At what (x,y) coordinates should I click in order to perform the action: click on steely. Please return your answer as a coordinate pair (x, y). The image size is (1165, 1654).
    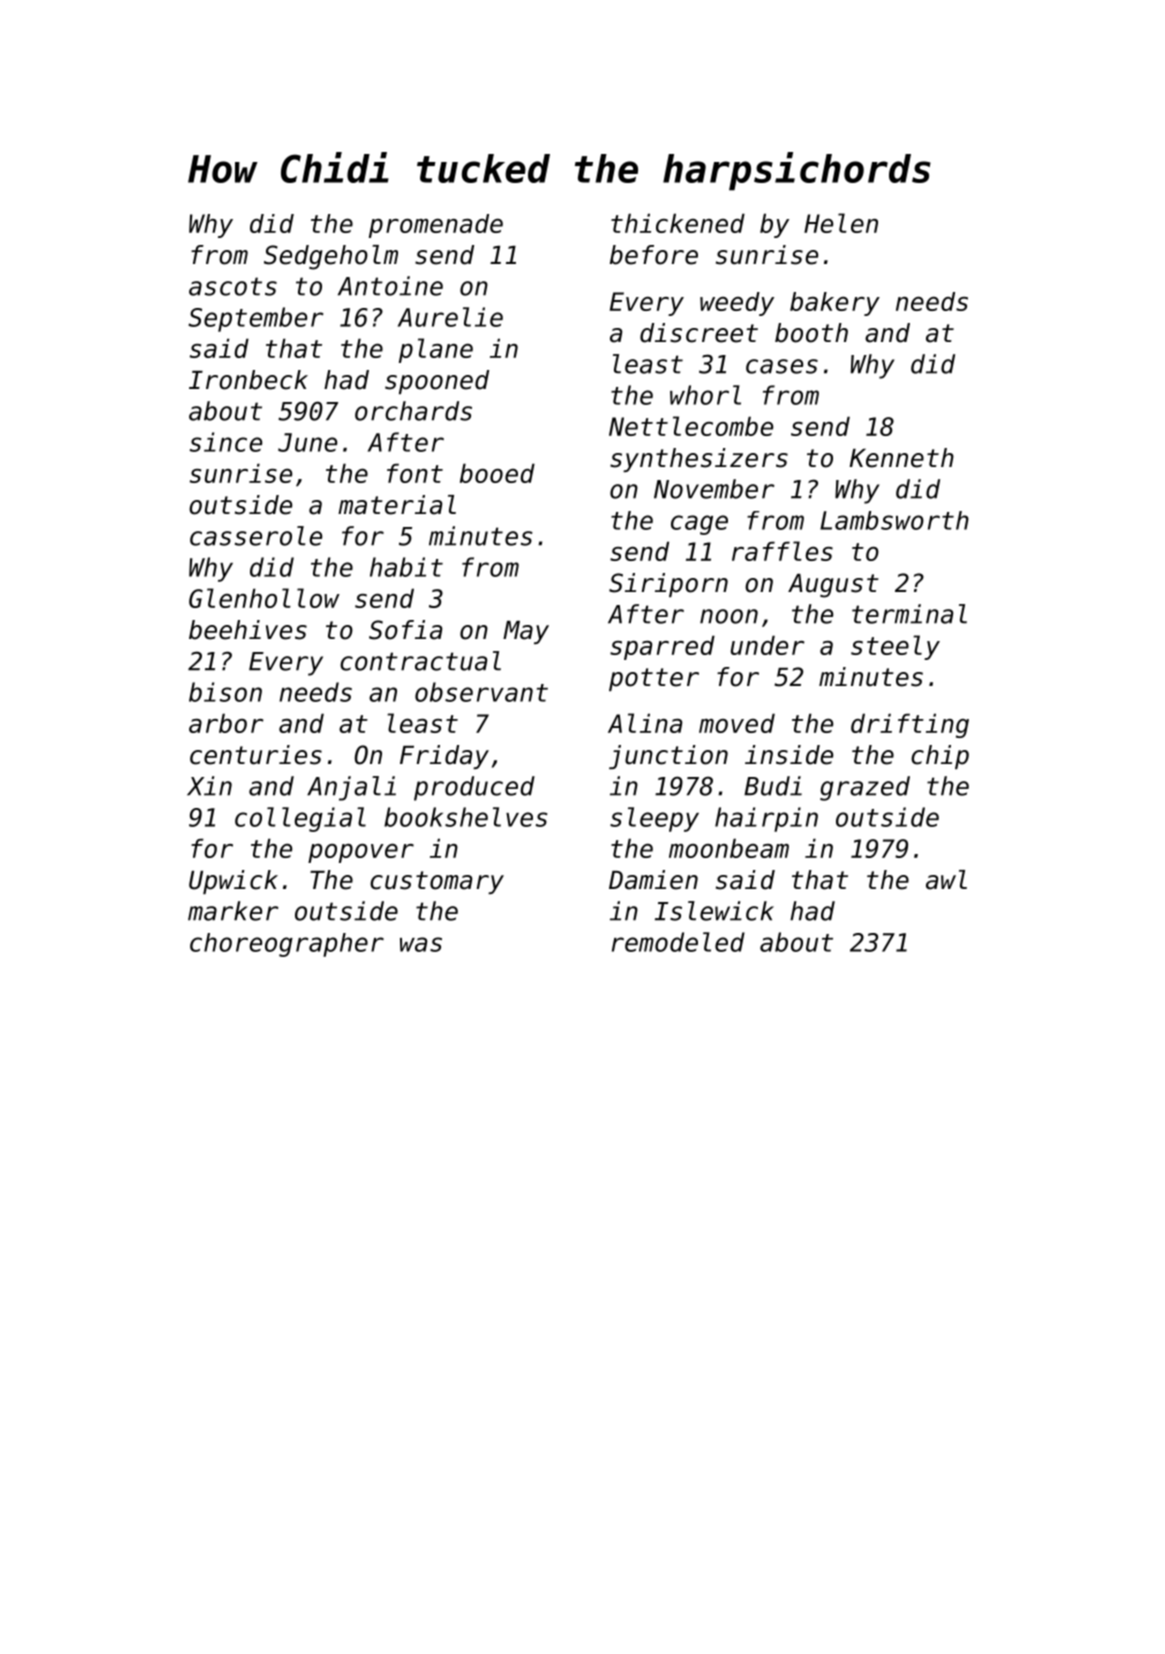
    Looking at the image, I should click on (895, 647).
